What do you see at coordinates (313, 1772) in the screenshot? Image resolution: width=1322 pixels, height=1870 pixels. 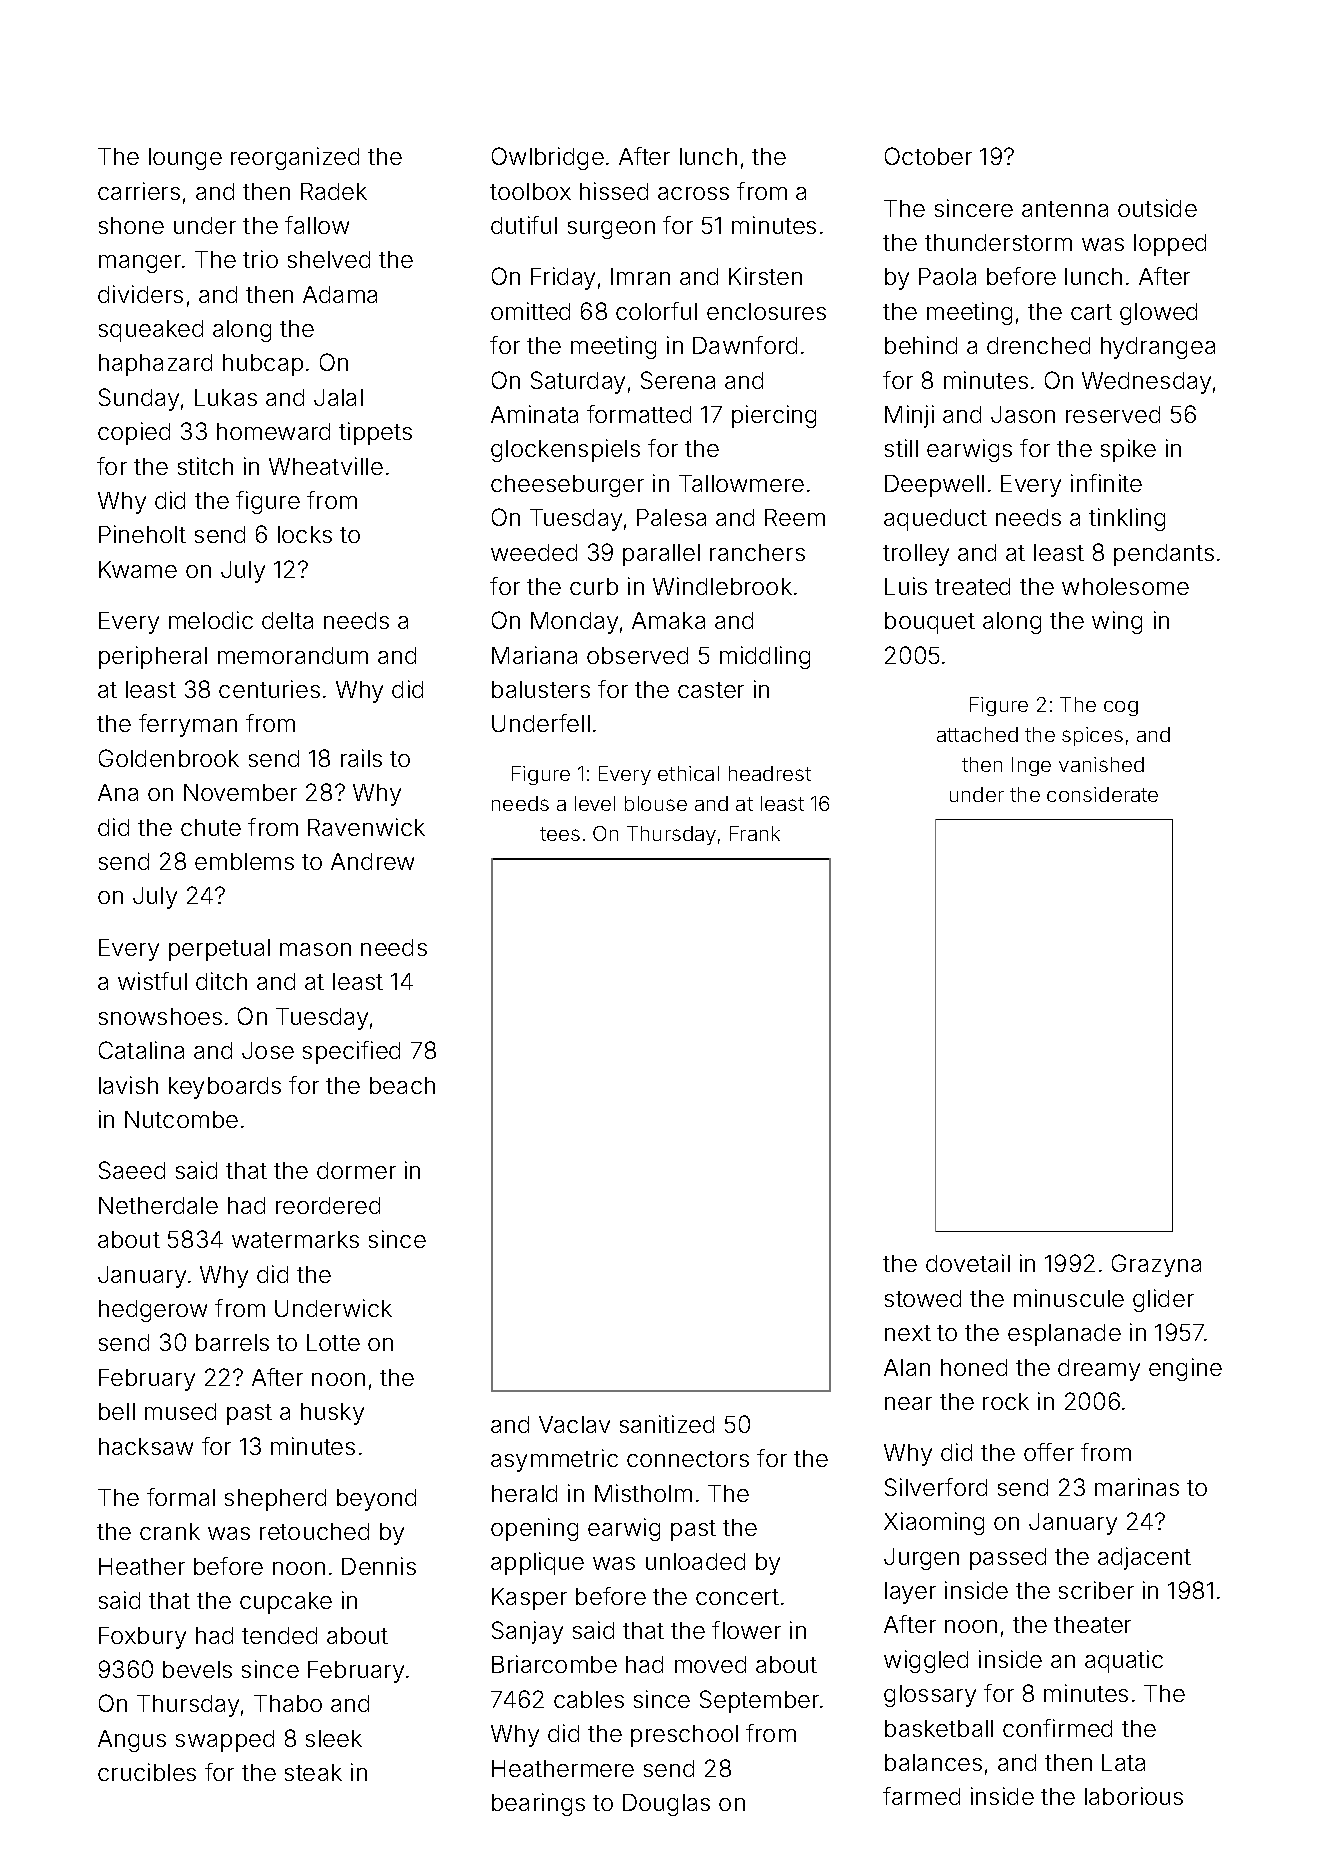 I see `steak` at bounding box center [313, 1772].
